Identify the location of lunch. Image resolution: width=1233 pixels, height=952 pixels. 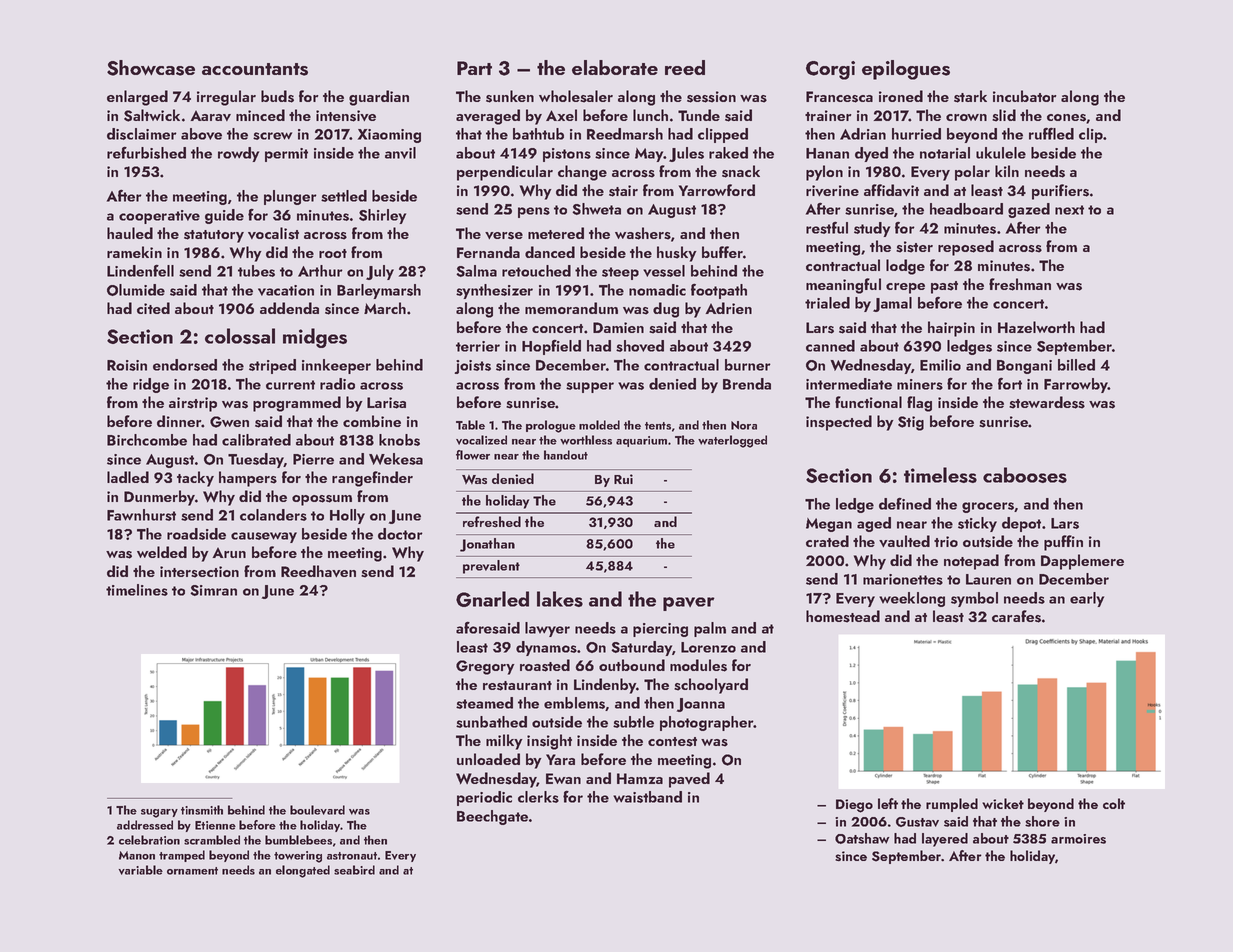
(650, 115).
